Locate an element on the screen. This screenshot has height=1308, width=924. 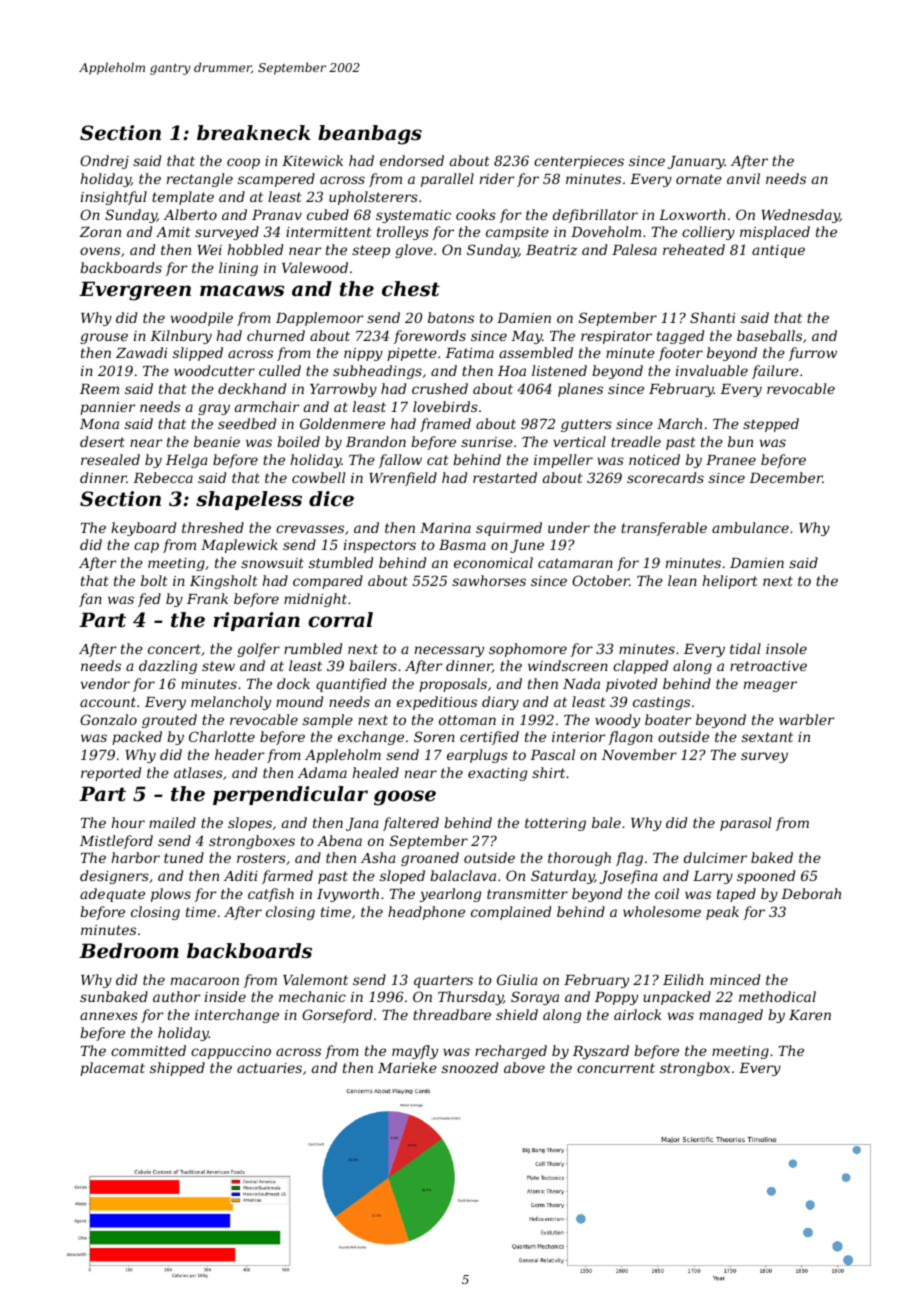
cappuccino is located at coordinates (231, 1052).
